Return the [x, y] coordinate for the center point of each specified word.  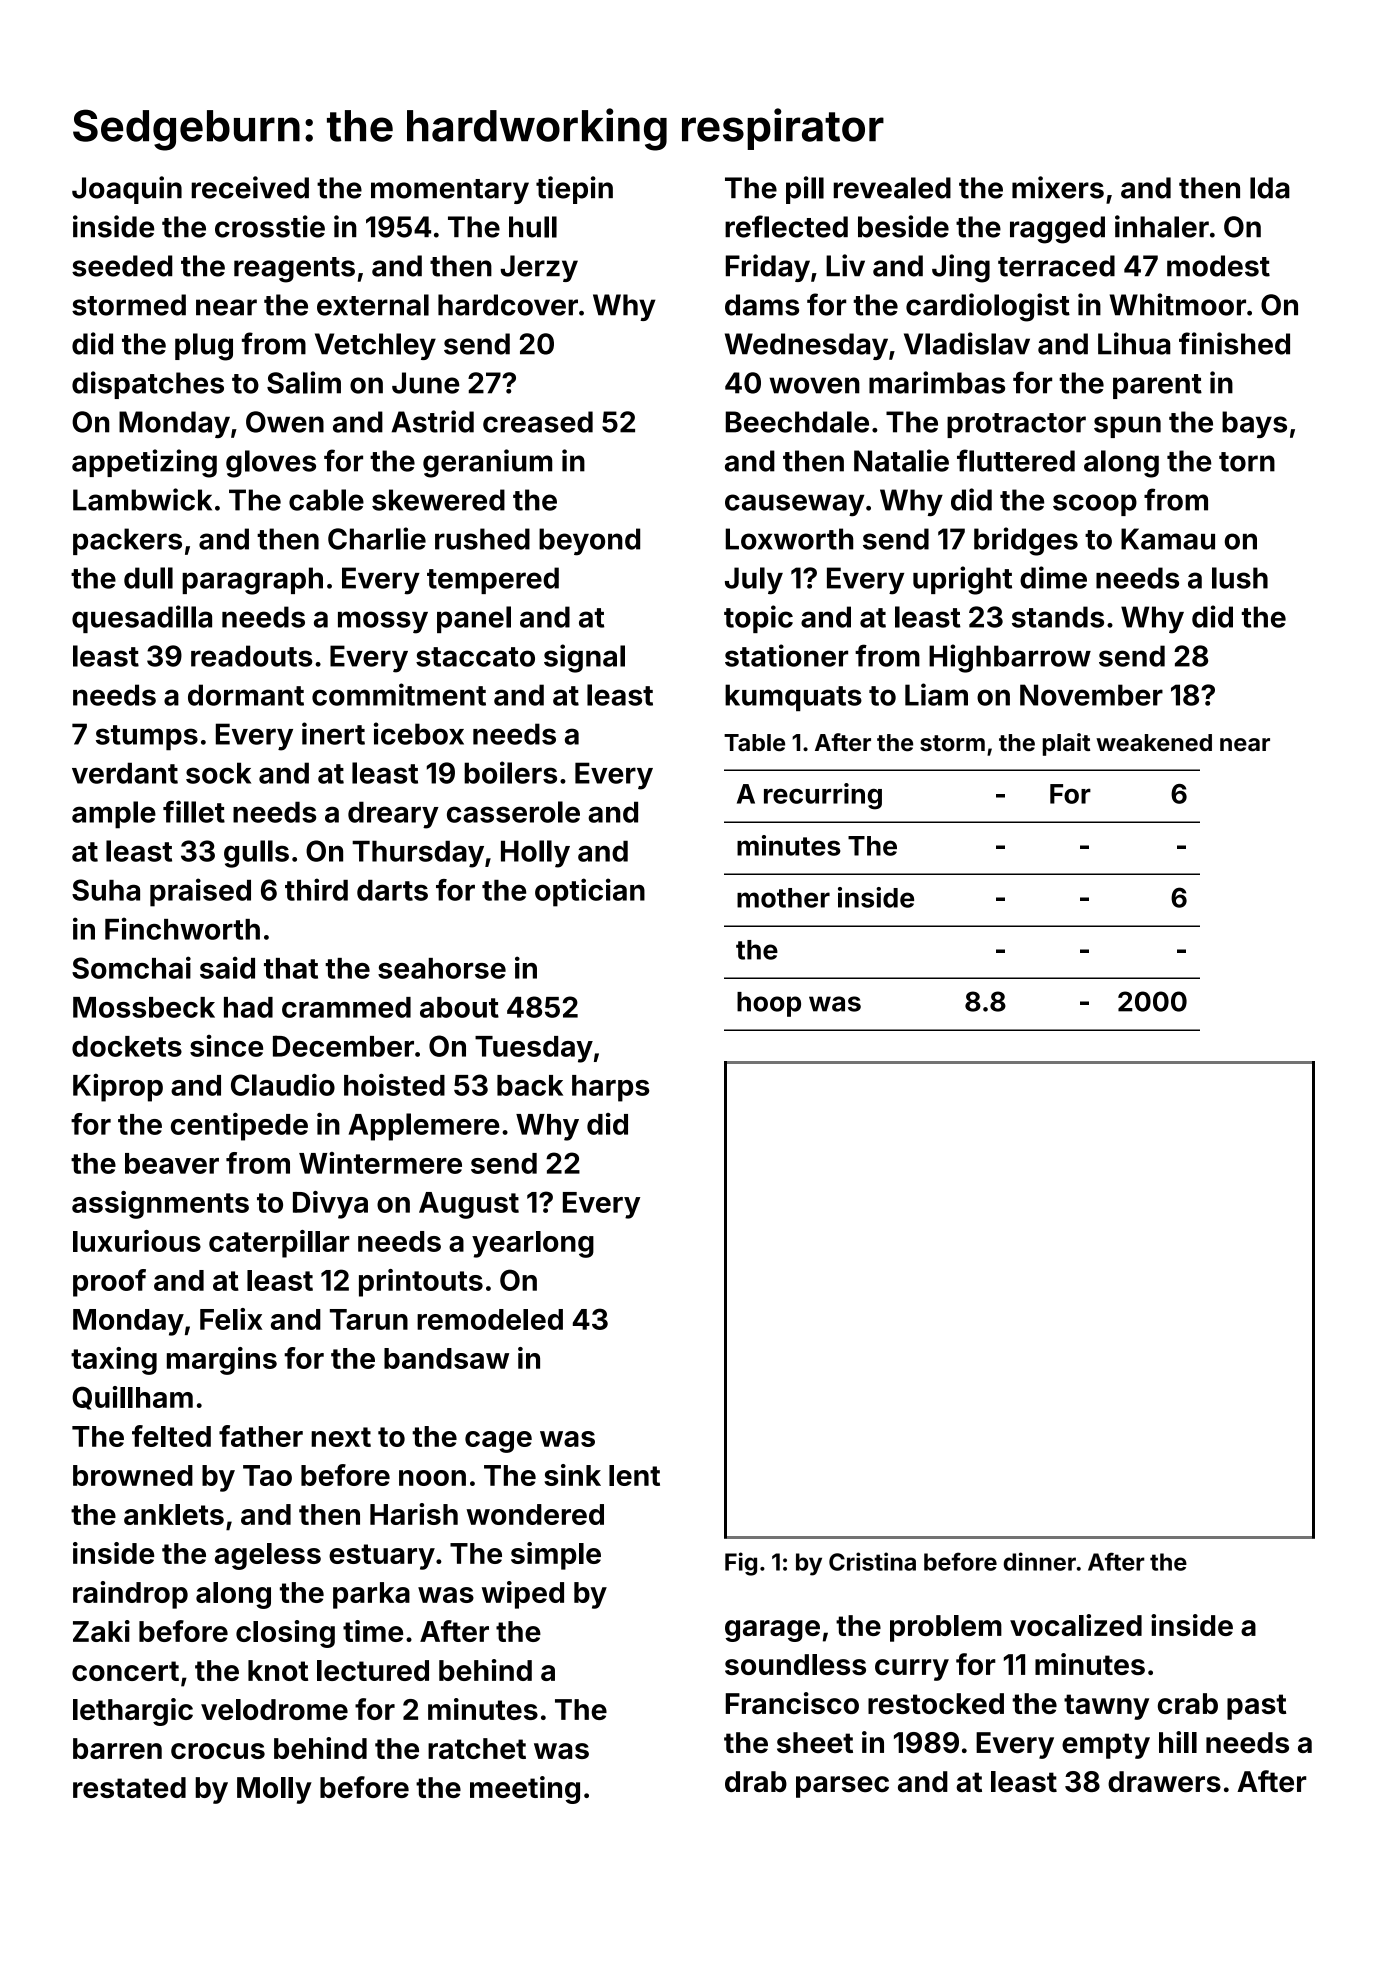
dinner [1039, 1561]
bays [1254, 424]
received [250, 187]
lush [1240, 578]
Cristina [872, 1561]
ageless [268, 1556]
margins [222, 1361]
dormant [246, 695]
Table [754, 743]
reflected [786, 226]
